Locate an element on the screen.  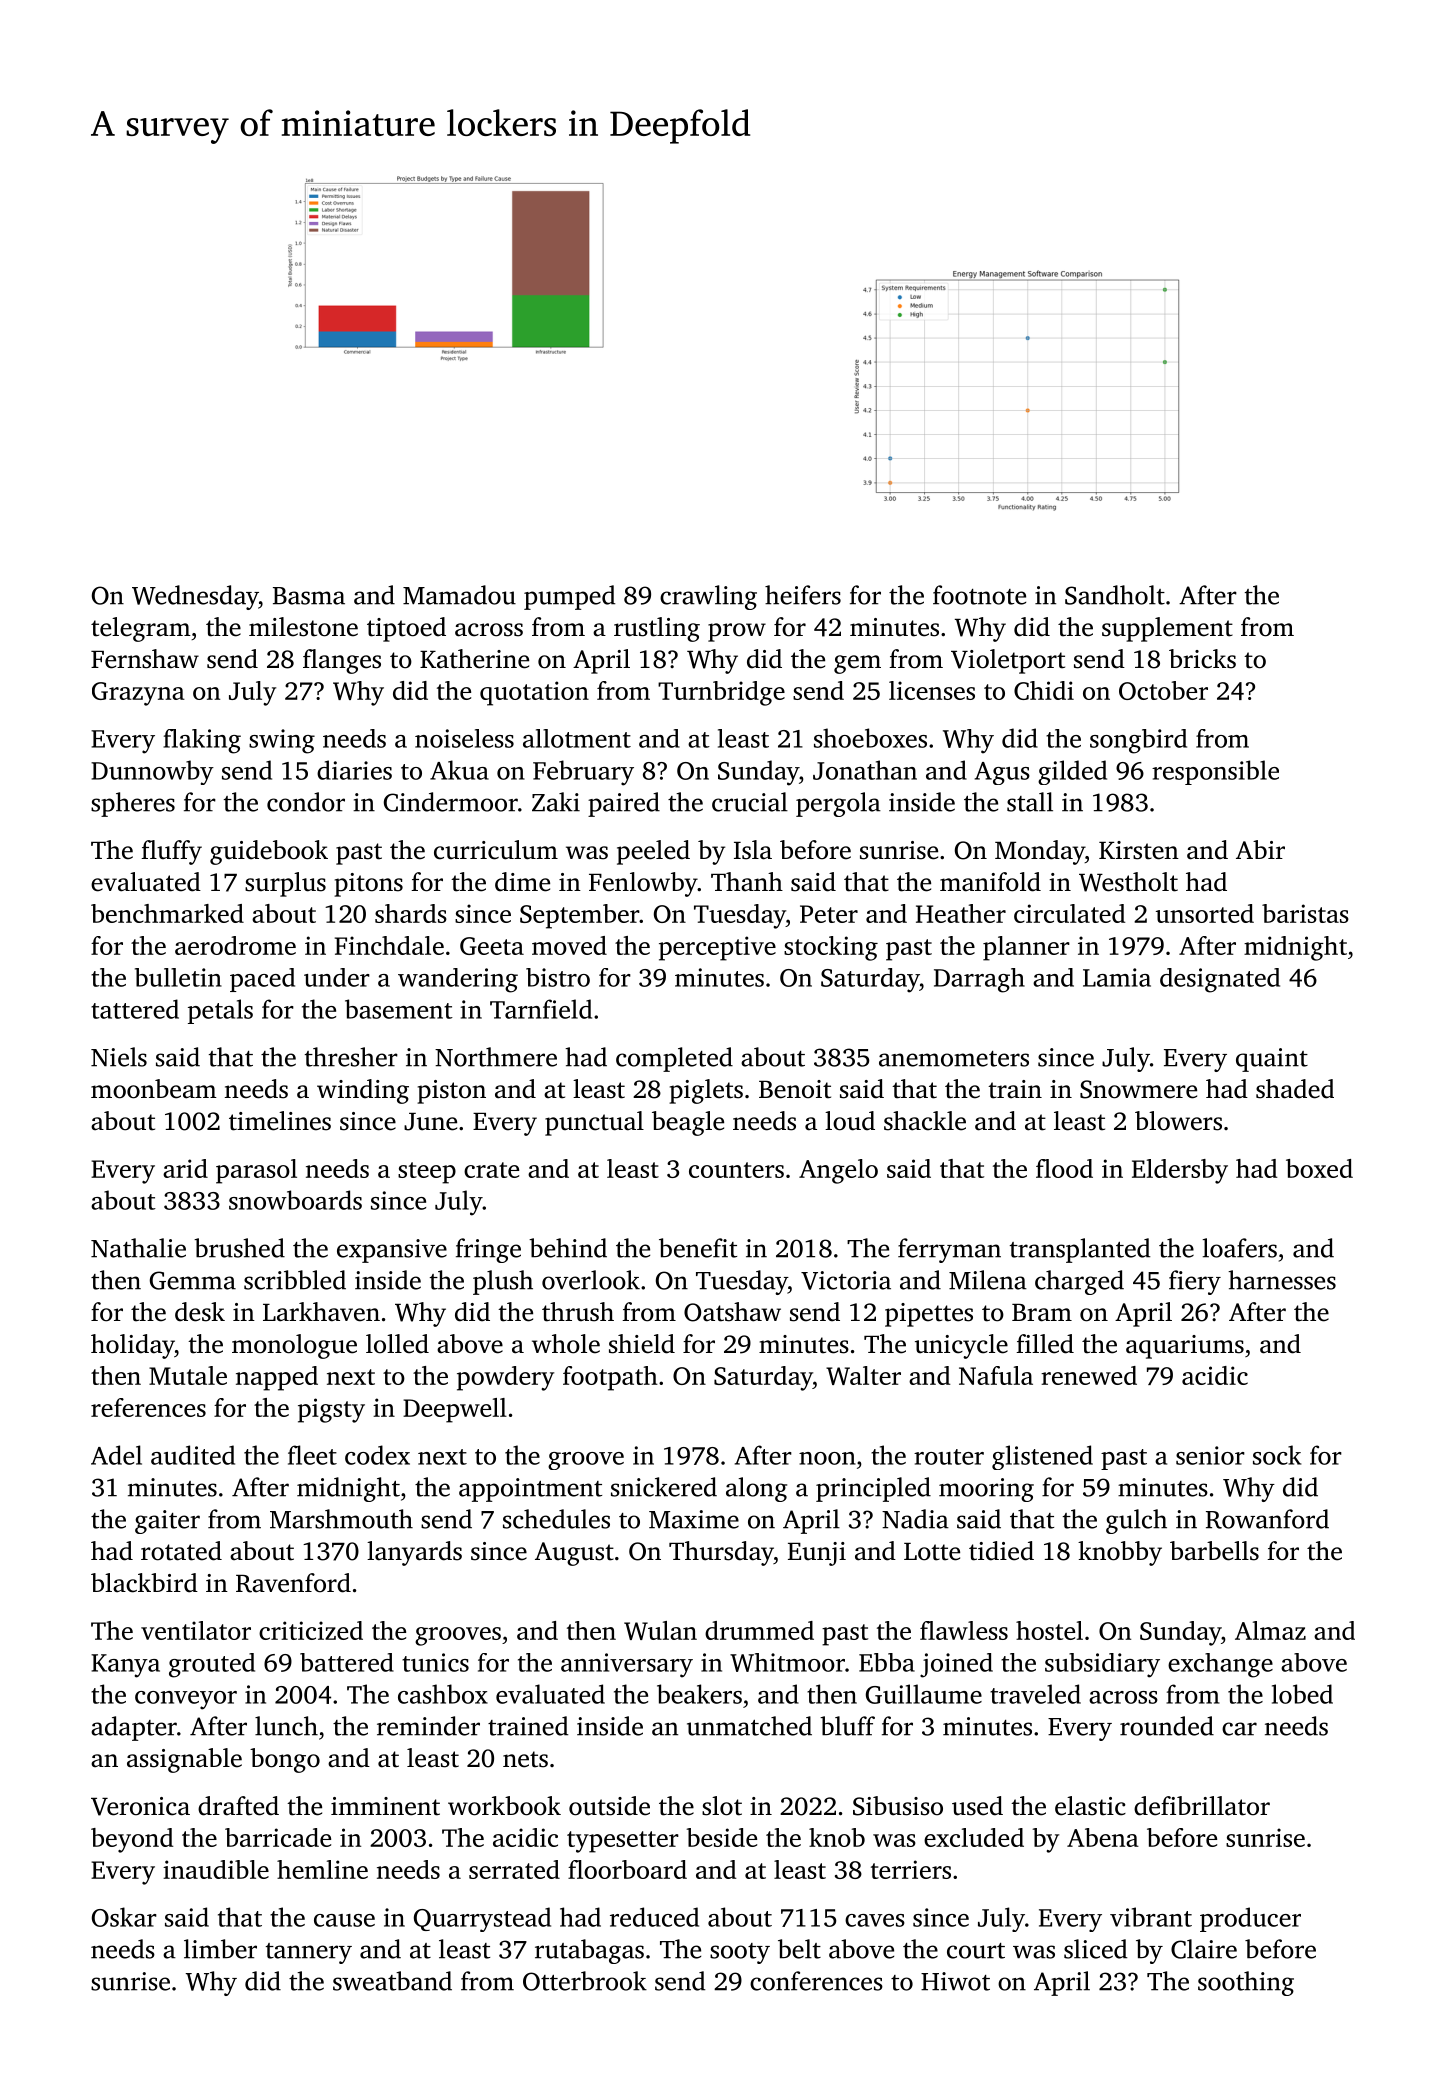
limber is located at coordinates (220, 1949).
